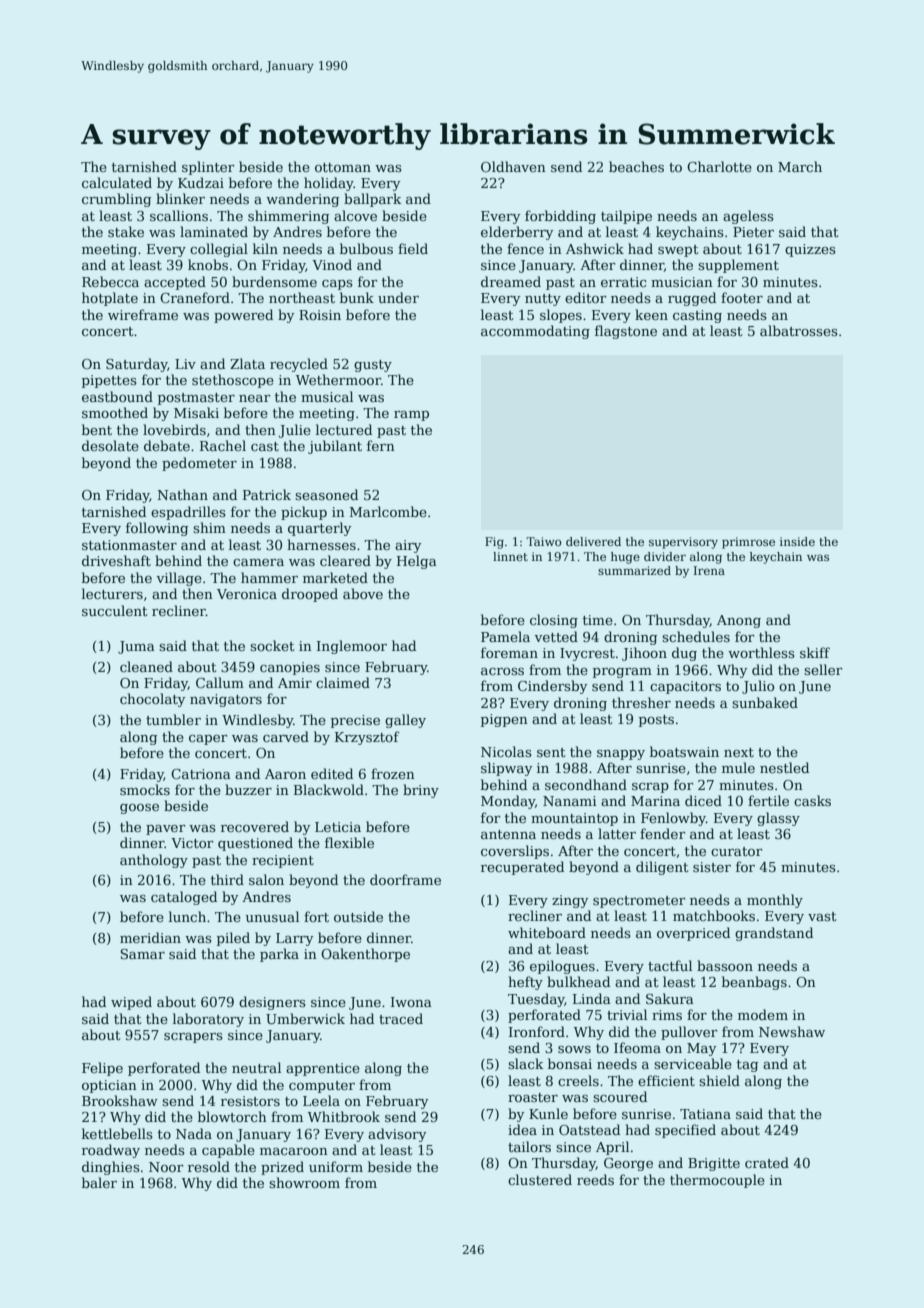  What do you see at coordinates (152, 700) in the page?
I see `chocolaty` at bounding box center [152, 700].
